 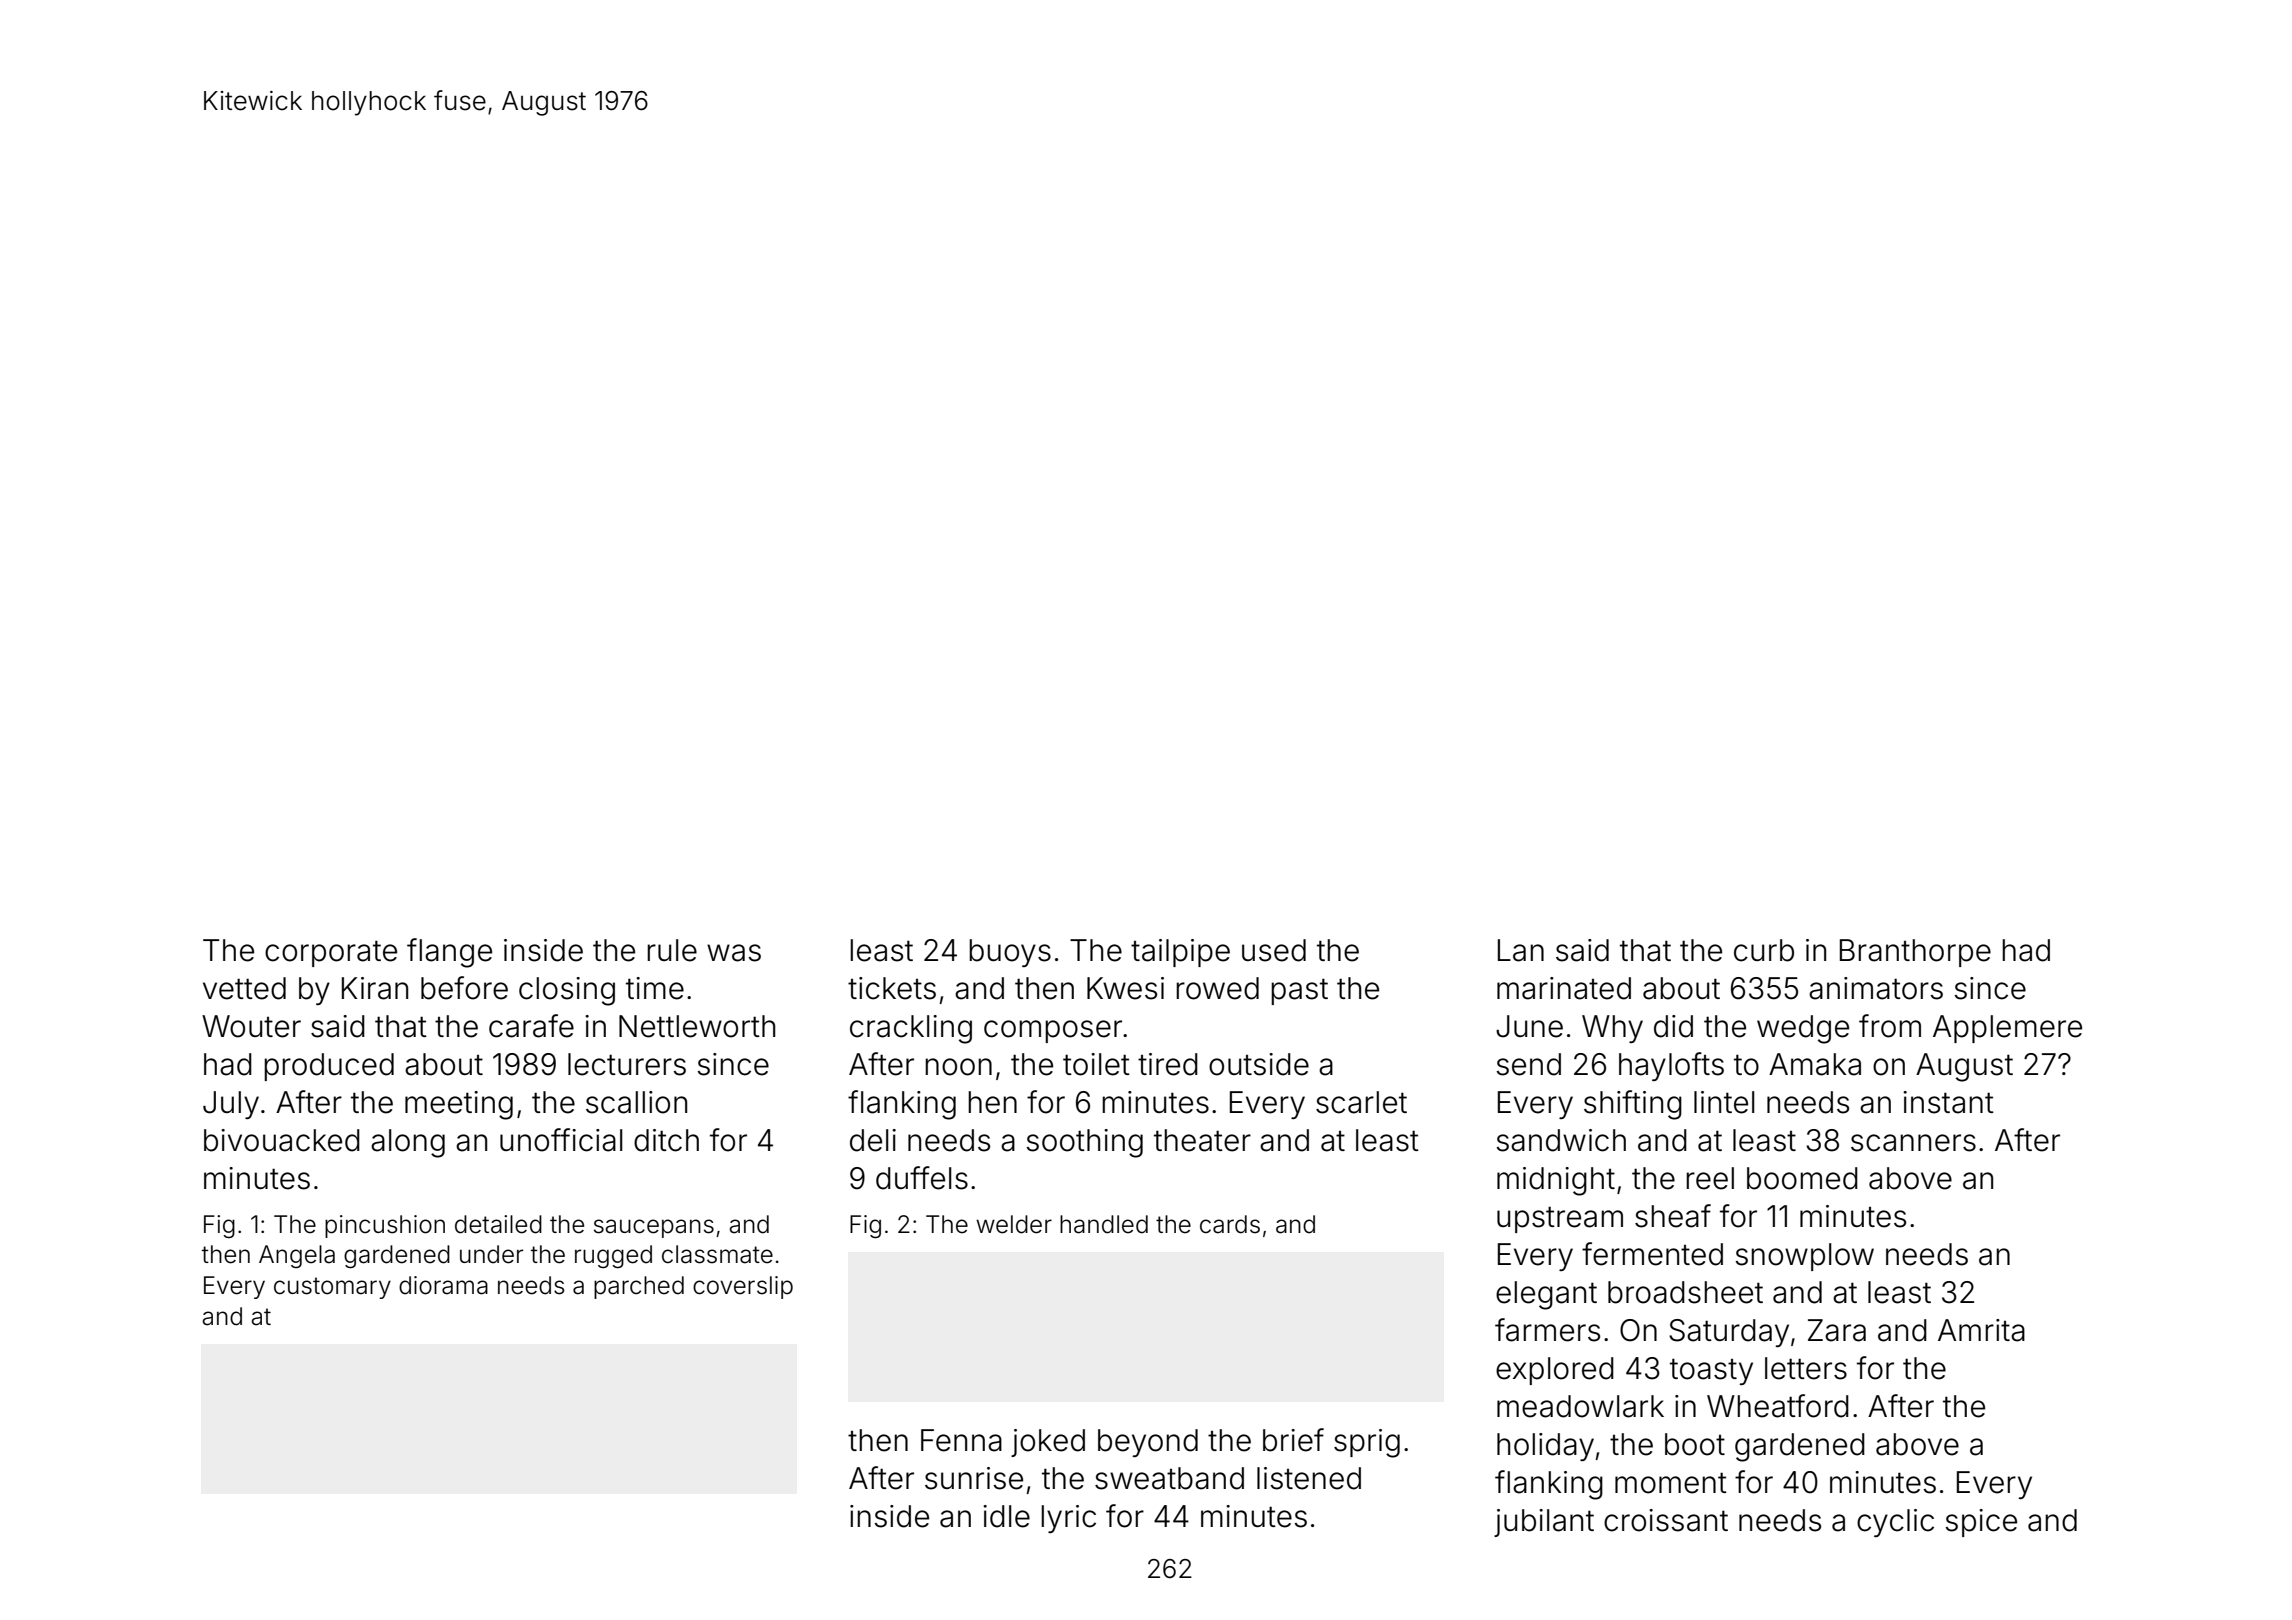 I want to click on haylofts, so click(x=1671, y=1066).
